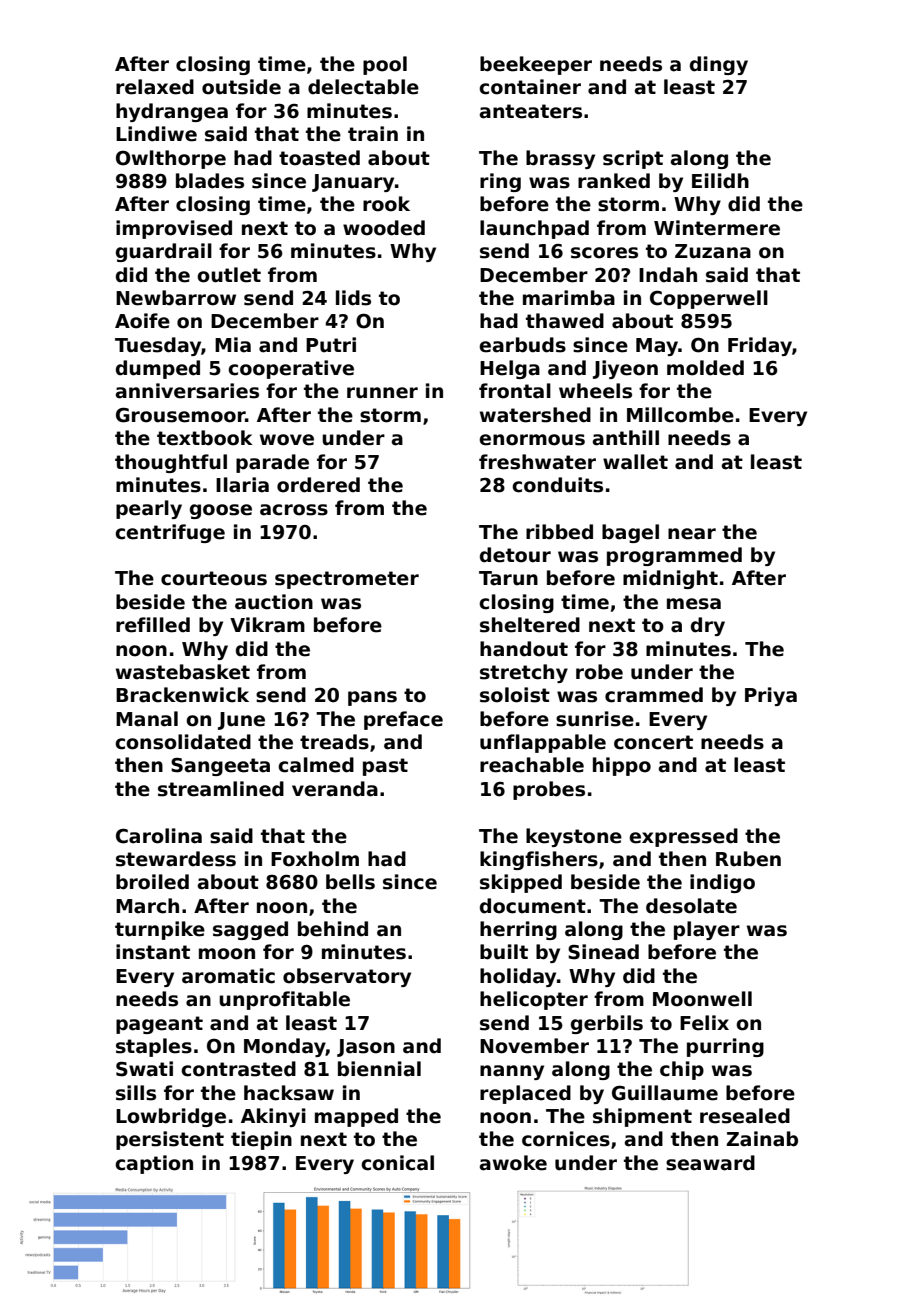 Image resolution: width=924 pixels, height=1314 pixels. Describe the element at coordinates (261, 1140) in the screenshot. I see `tiepin` at that location.
